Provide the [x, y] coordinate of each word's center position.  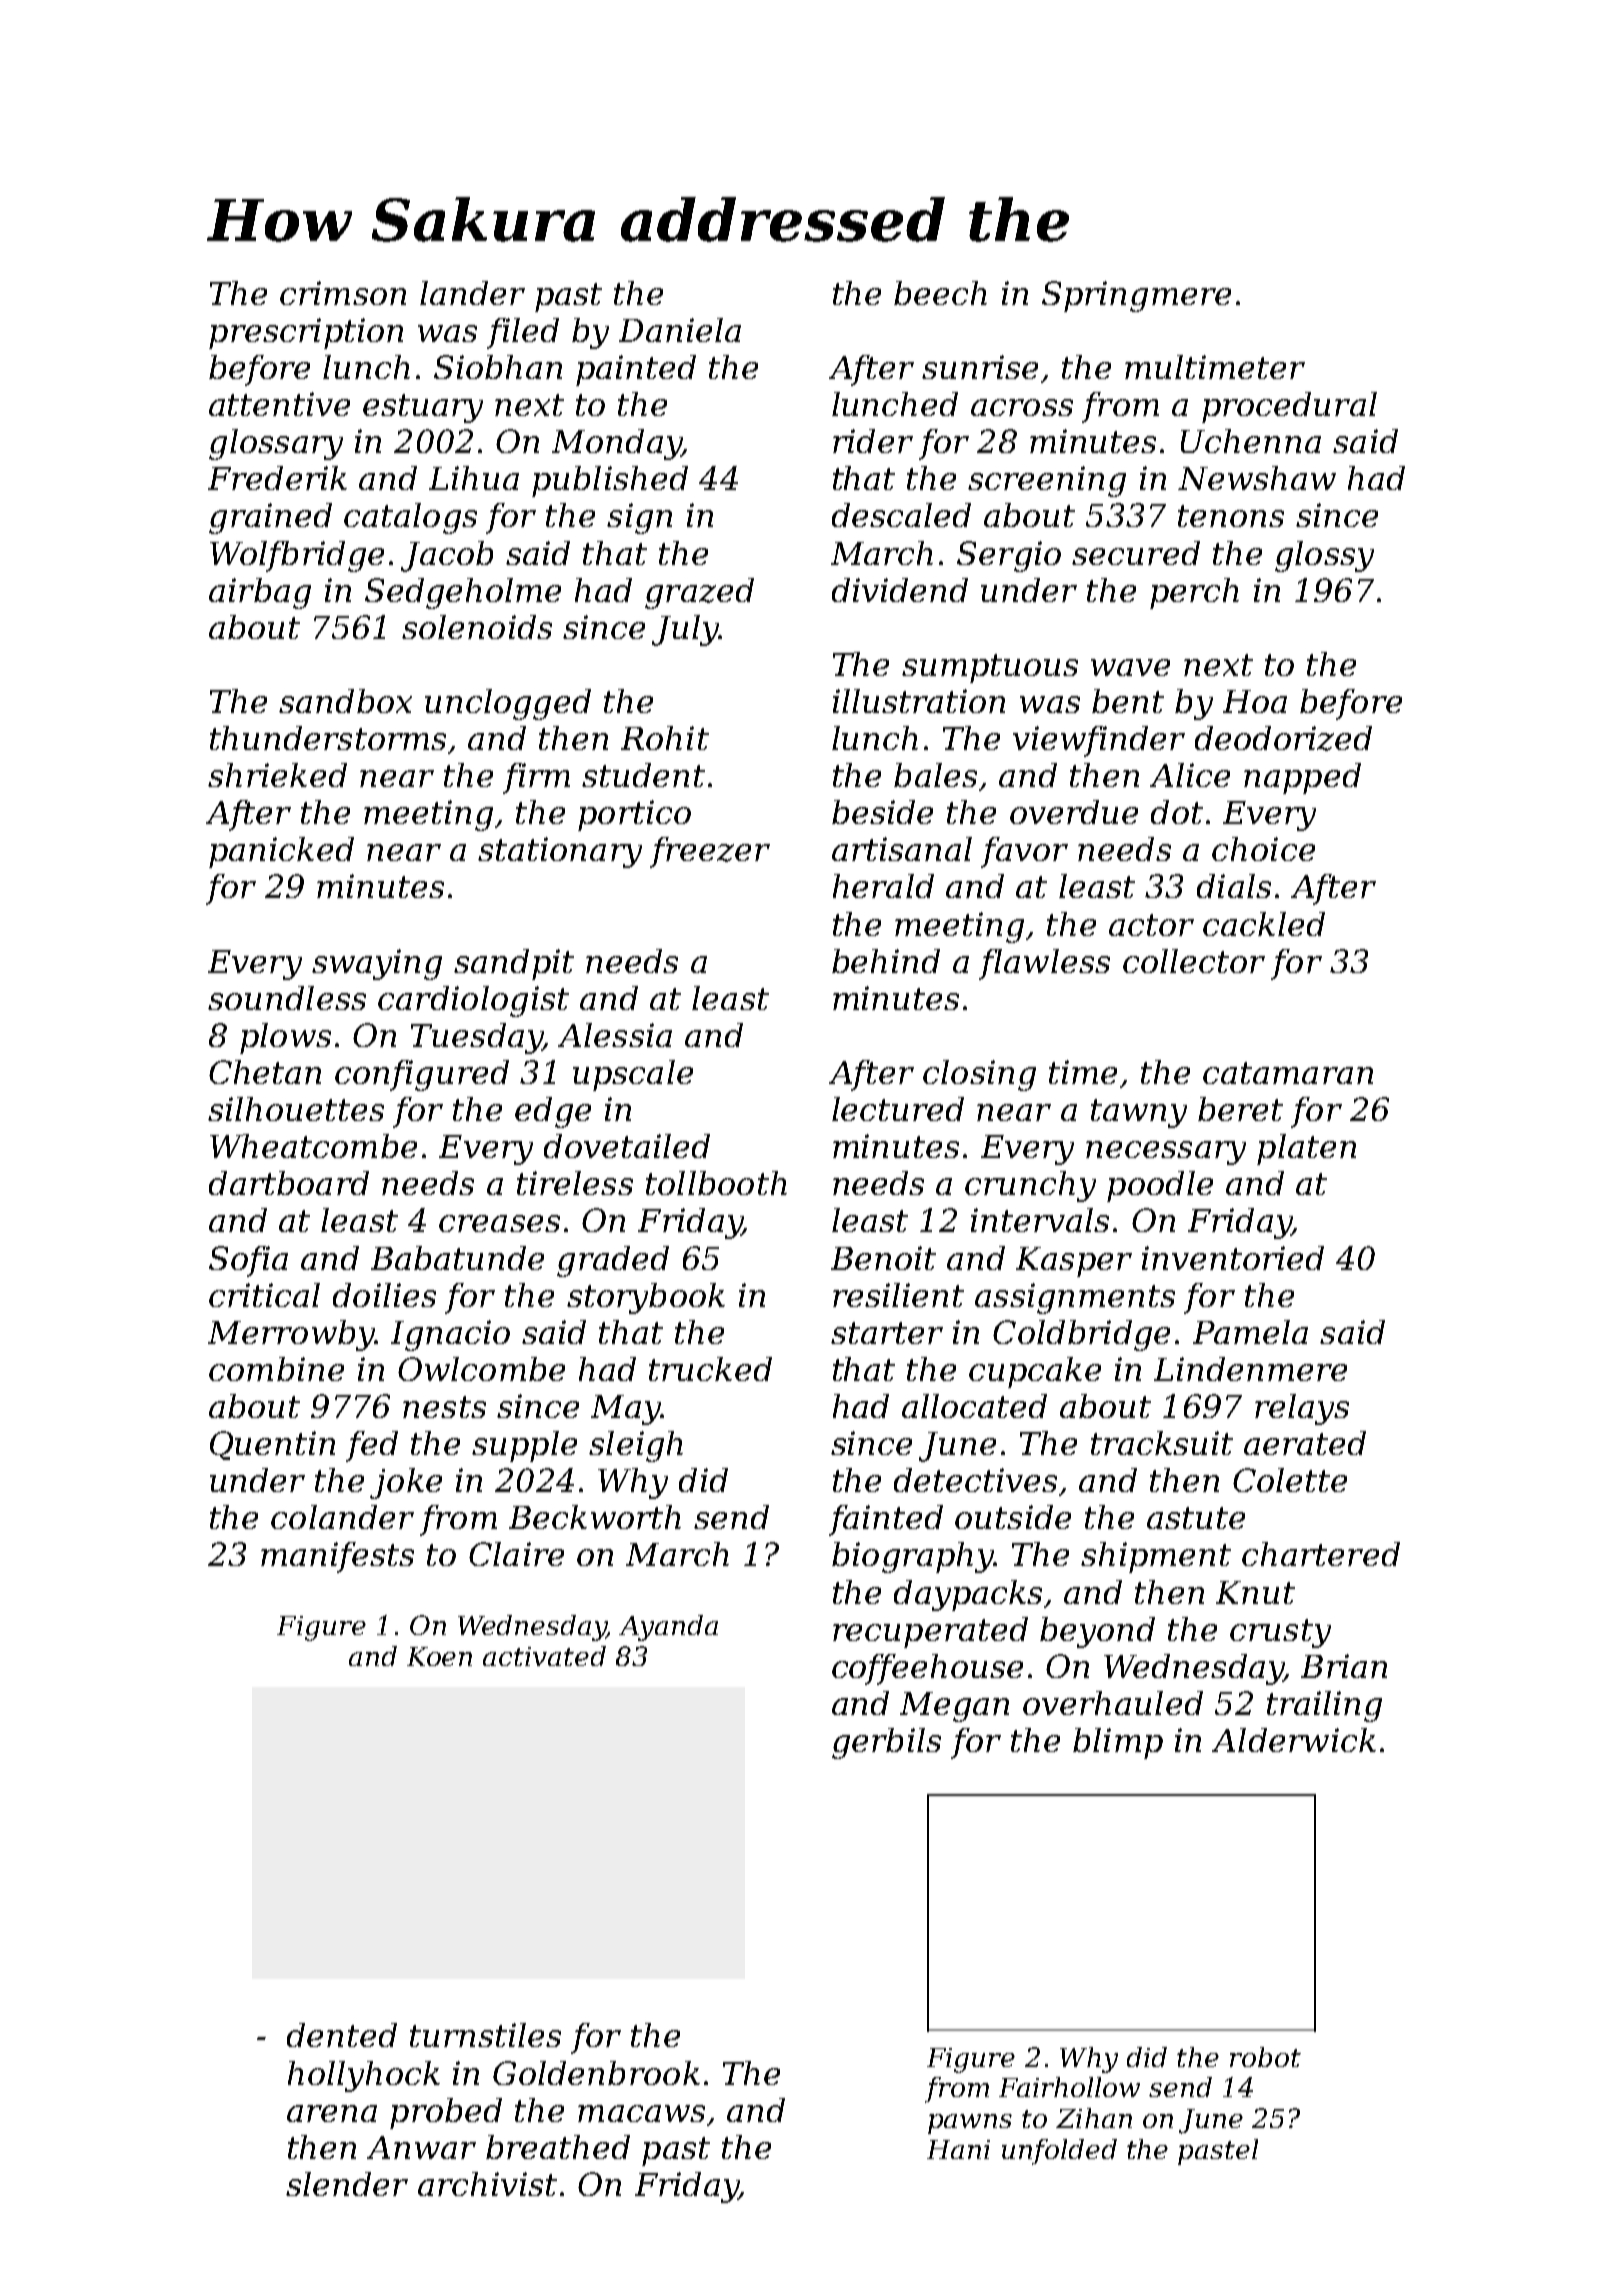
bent [1128, 701]
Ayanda [668, 1628]
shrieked [277, 775]
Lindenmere [1250, 1369]
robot [1265, 2057]
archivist [487, 2184]
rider [873, 441]
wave [1130, 667]
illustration [919, 701]
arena [332, 2113]
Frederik [277, 478]
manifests [337, 1557]
